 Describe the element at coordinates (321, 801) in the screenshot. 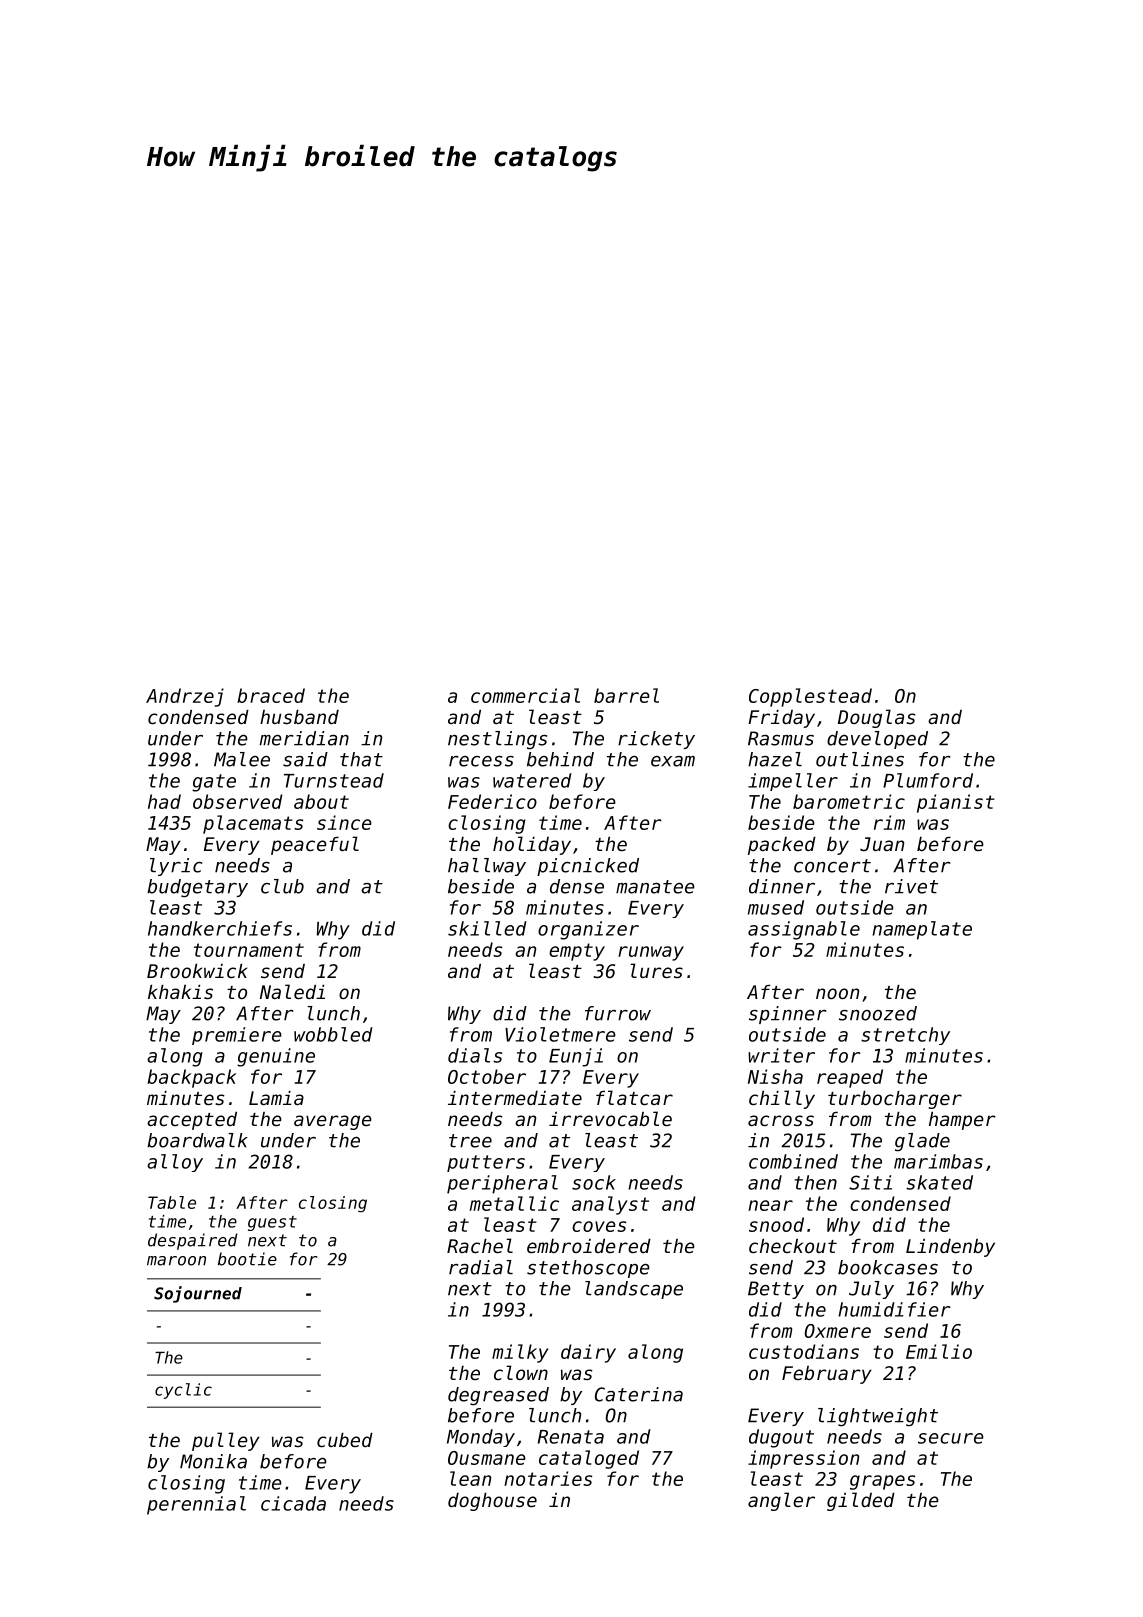

I see `about` at that location.
